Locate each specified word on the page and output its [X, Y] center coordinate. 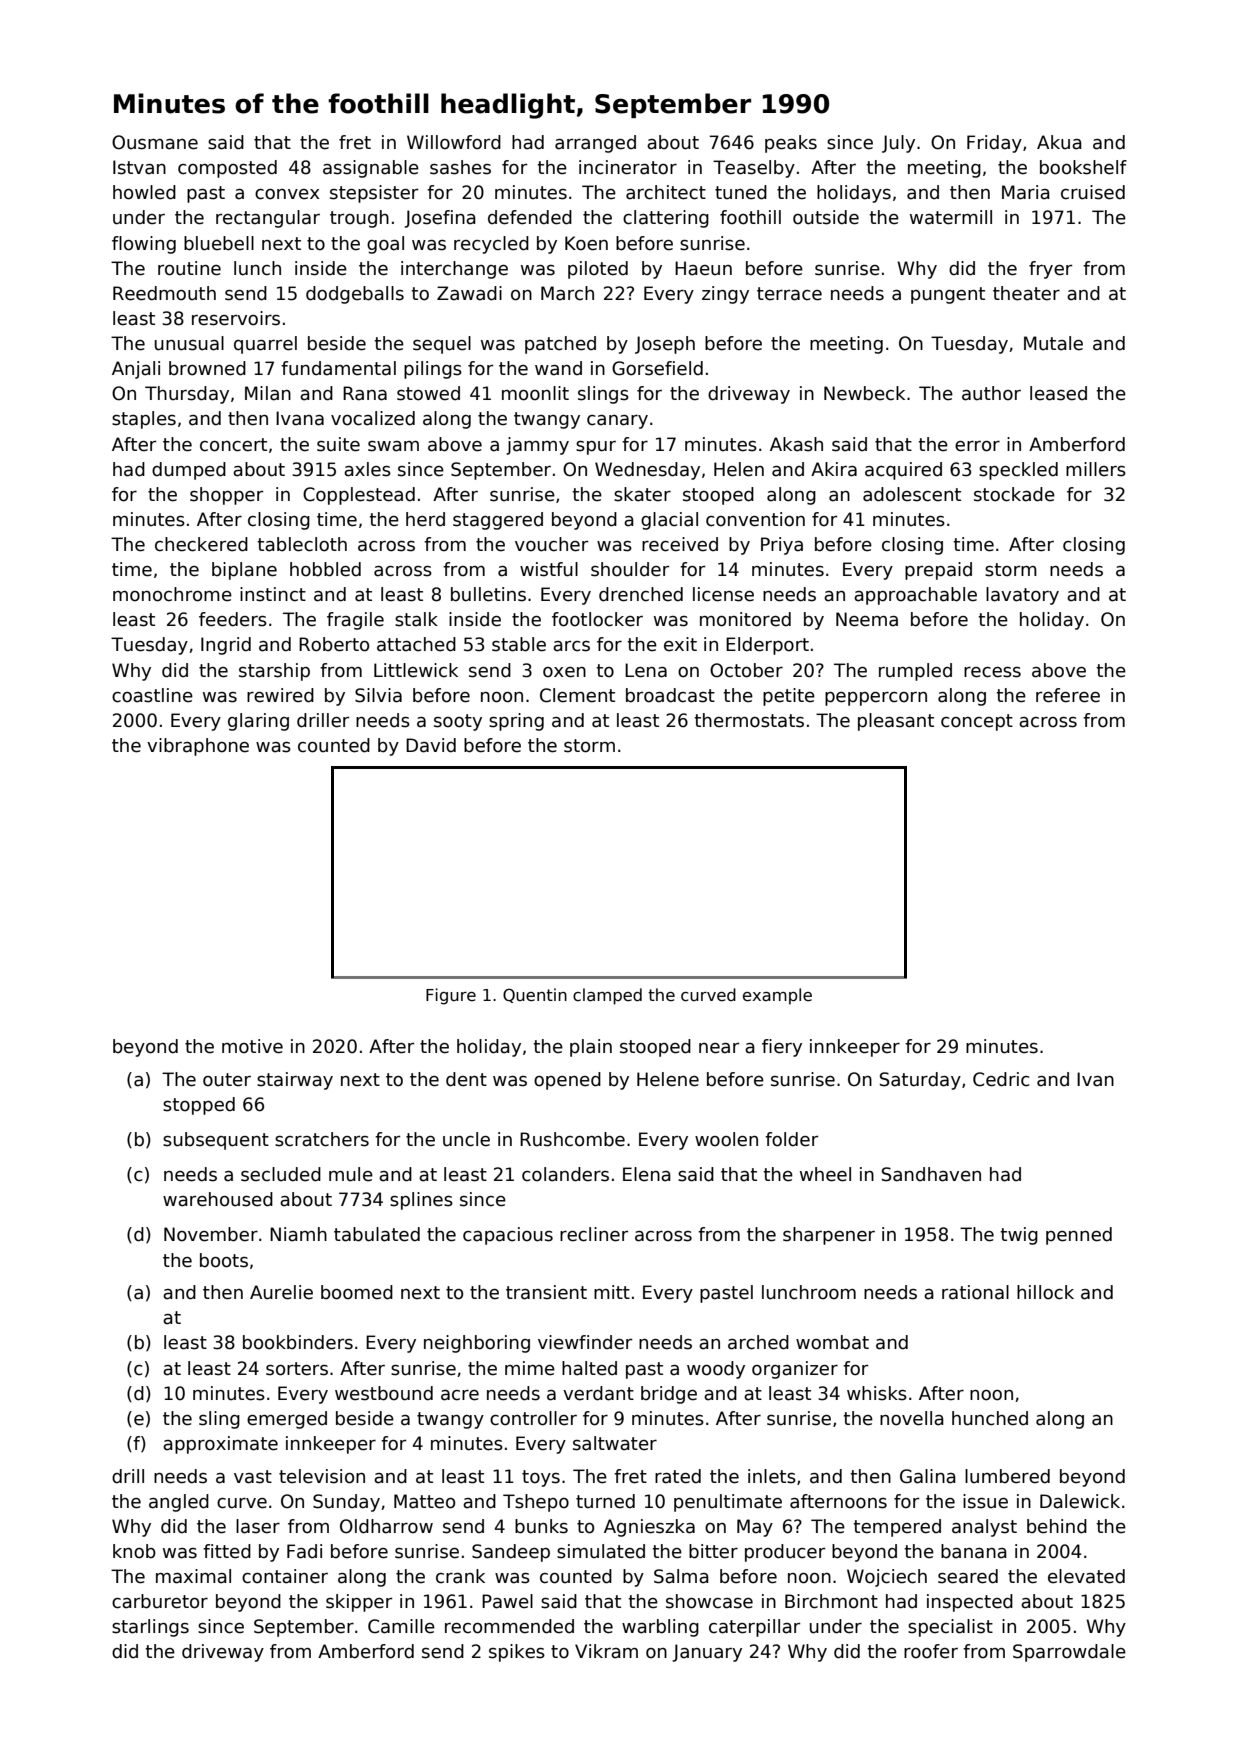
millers [1096, 469]
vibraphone [198, 747]
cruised [1093, 192]
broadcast [670, 695]
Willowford [454, 142]
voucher [551, 544]
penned [1079, 1236]
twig [1019, 1236]
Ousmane [155, 142]
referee [1068, 695]
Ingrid [226, 646]
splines [421, 1201]
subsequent [216, 1141]
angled [179, 1503]
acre [460, 1395]
